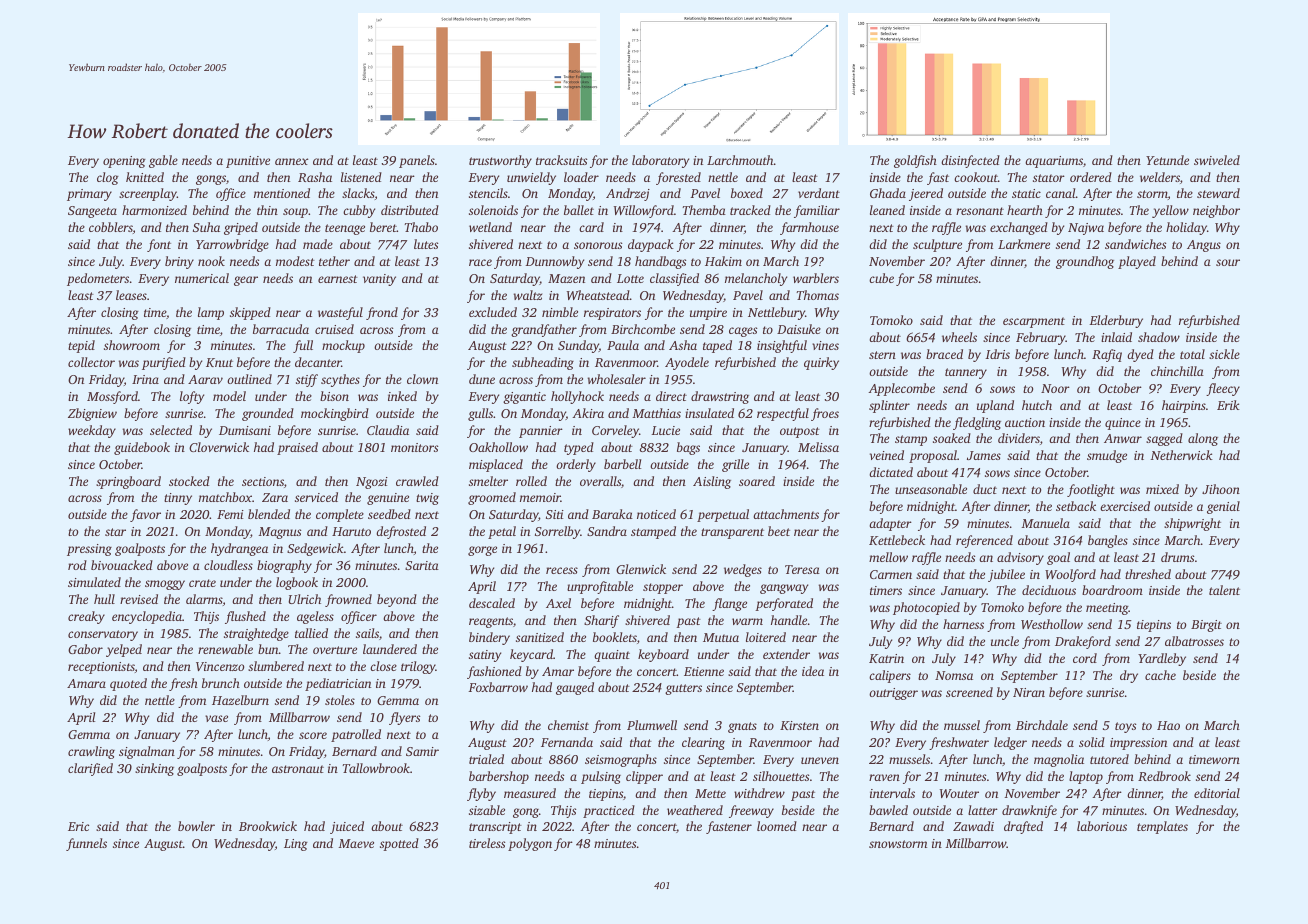 This image has width=1308, height=924. Describe the element at coordinates (1138, 744) in the image. I see `impression` at that location.
